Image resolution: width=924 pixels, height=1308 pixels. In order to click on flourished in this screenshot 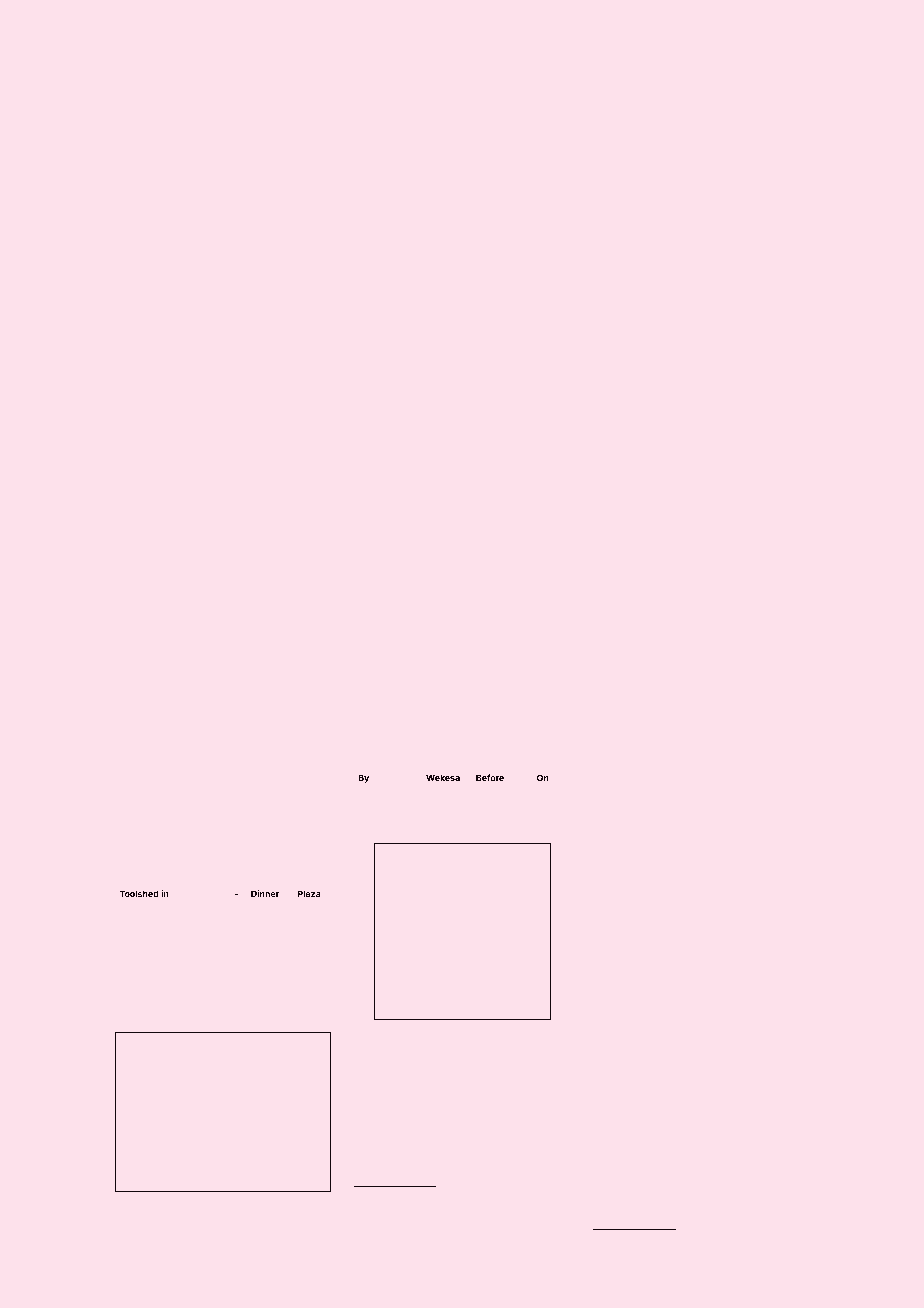, I will do `click(536, 1072)`.
